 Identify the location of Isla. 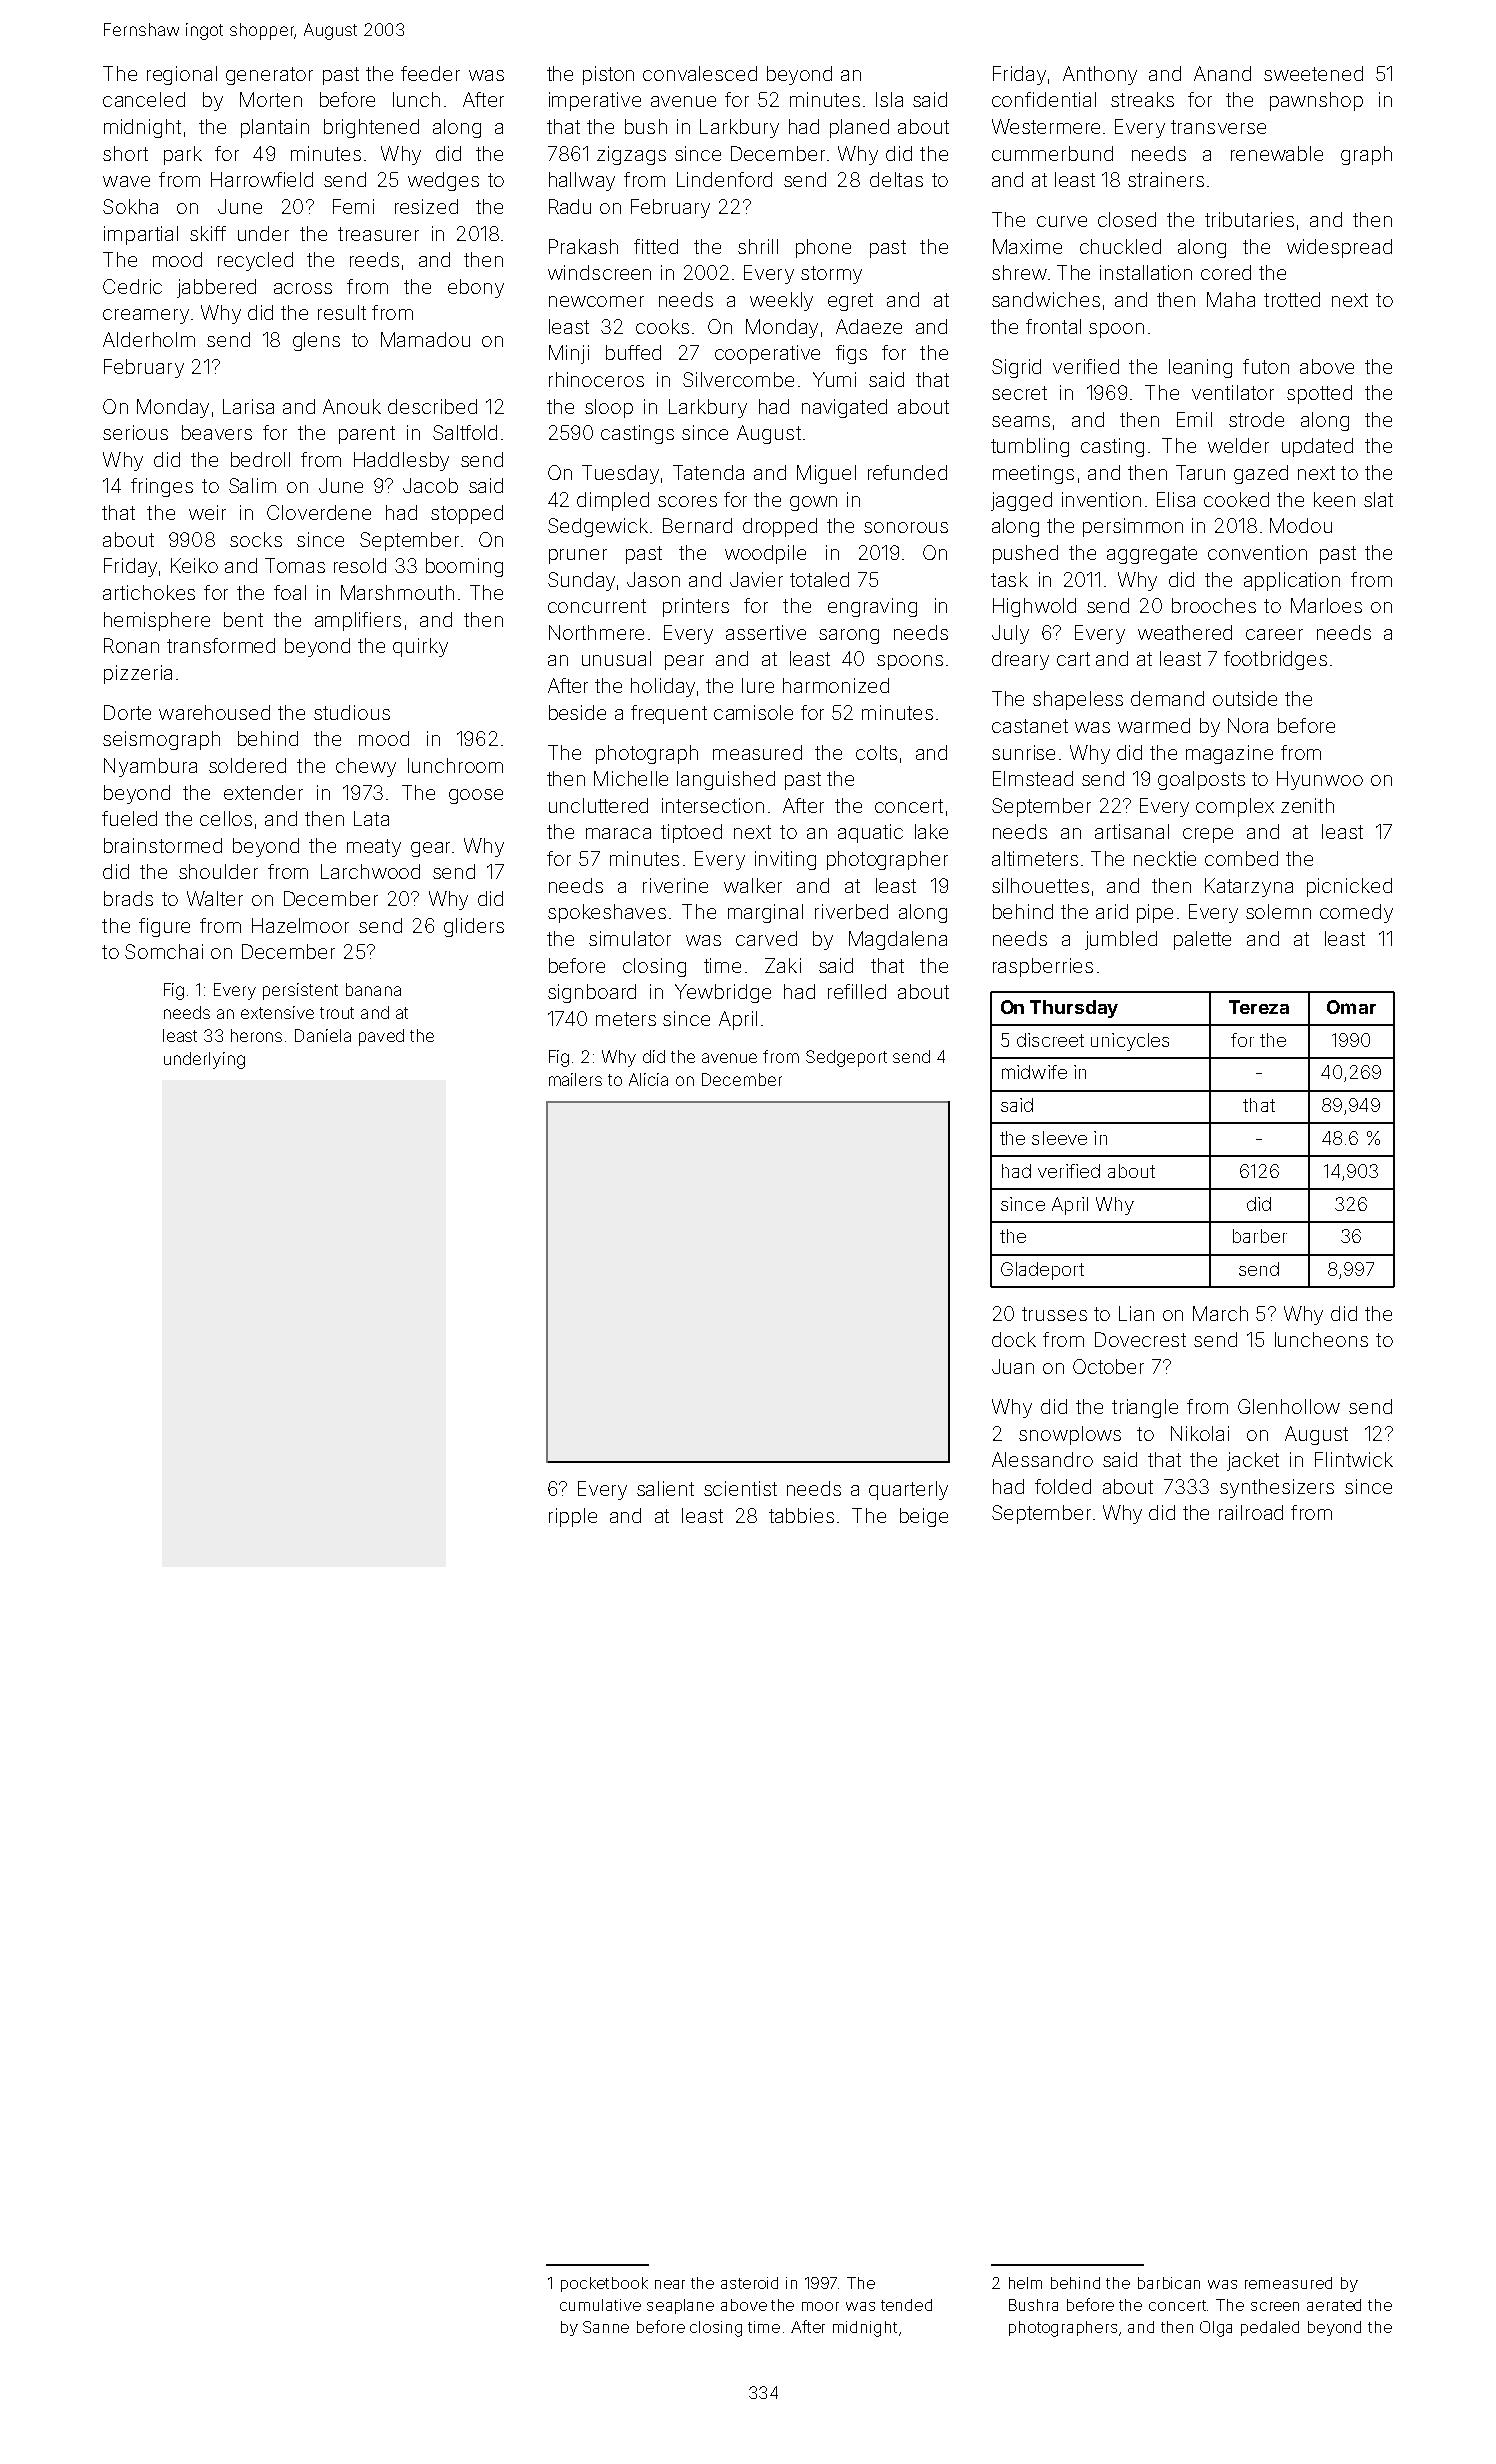
(889, 99).
